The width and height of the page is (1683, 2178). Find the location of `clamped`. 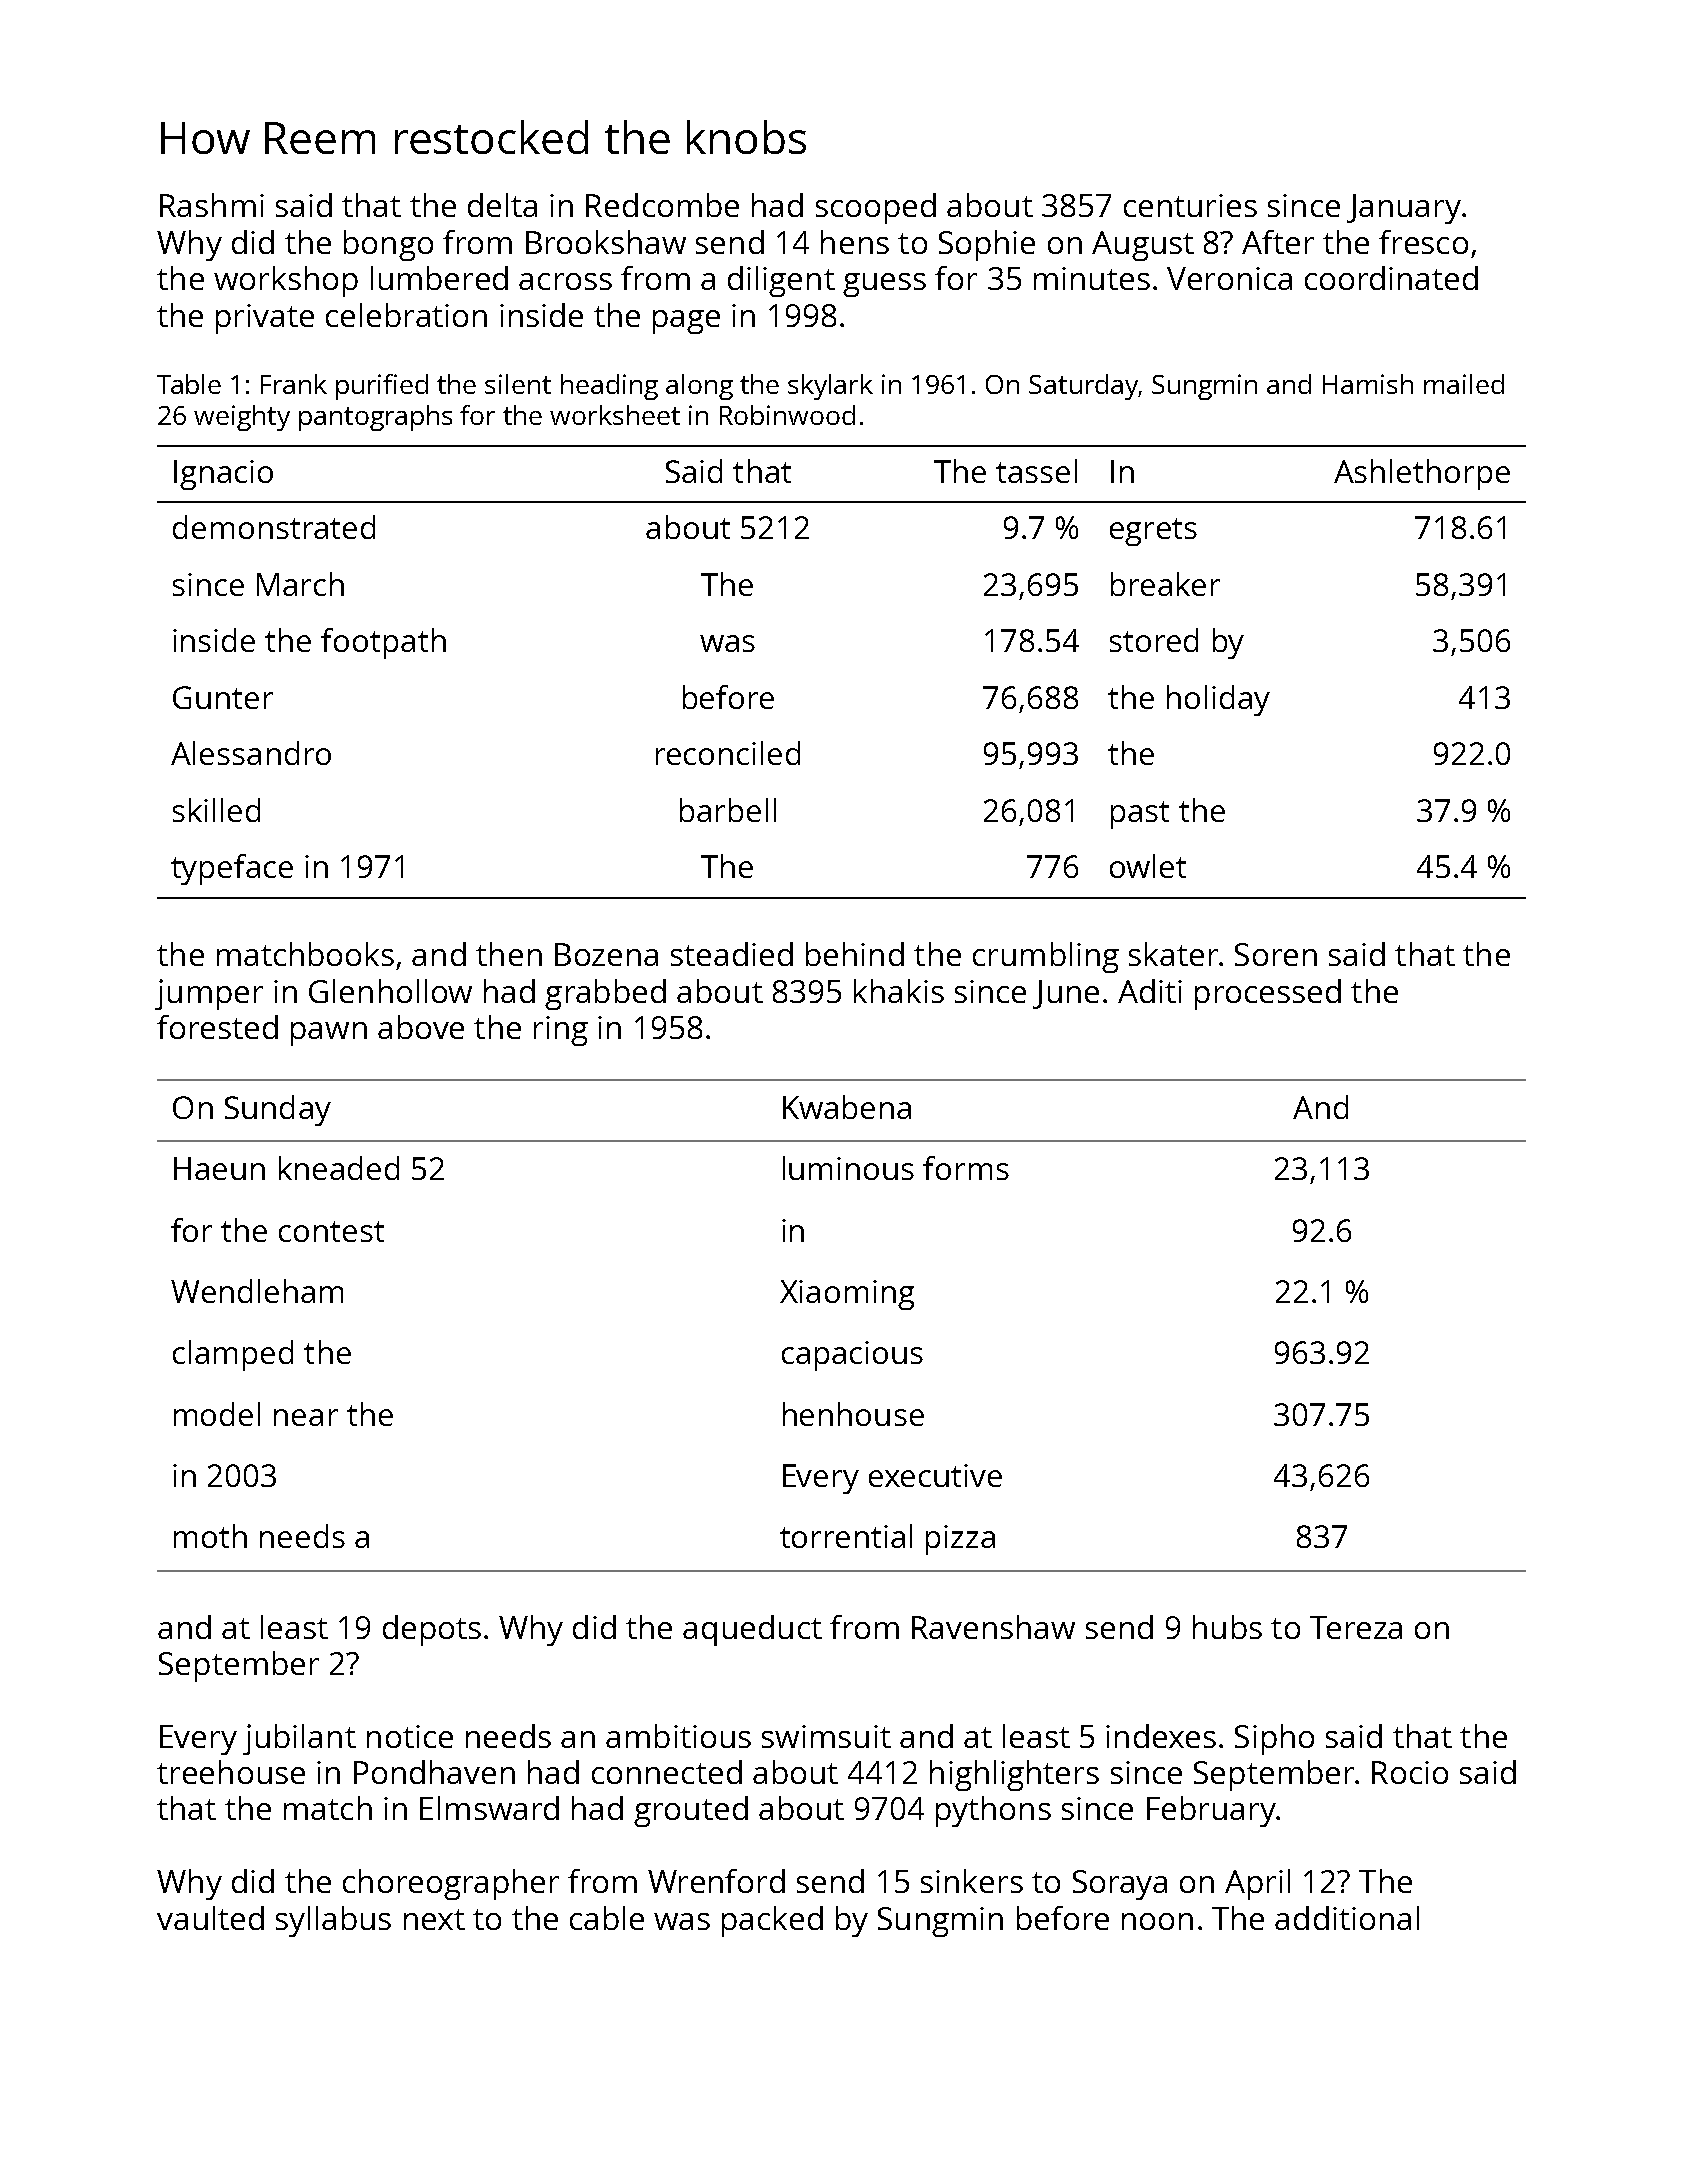

clamped is located at coordinates (233, 1355).
